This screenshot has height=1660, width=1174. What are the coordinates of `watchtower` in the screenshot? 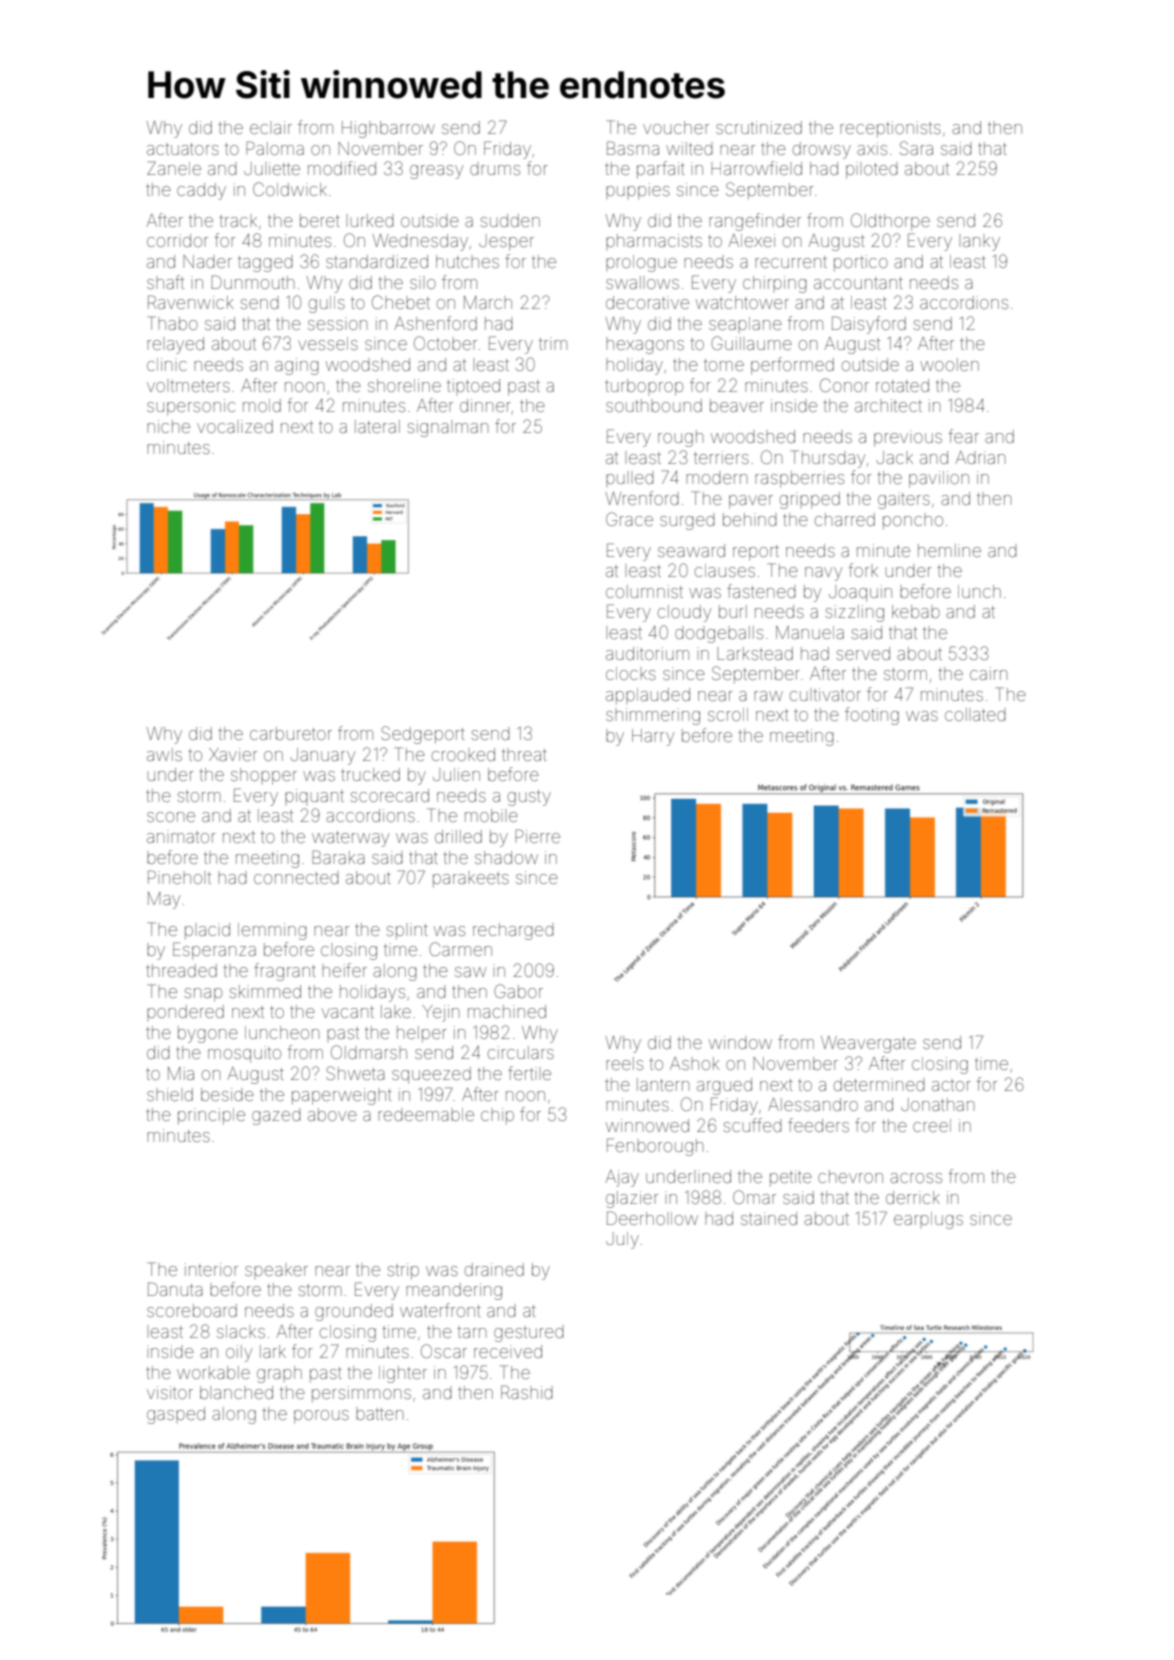 It's located at (742, 302).
